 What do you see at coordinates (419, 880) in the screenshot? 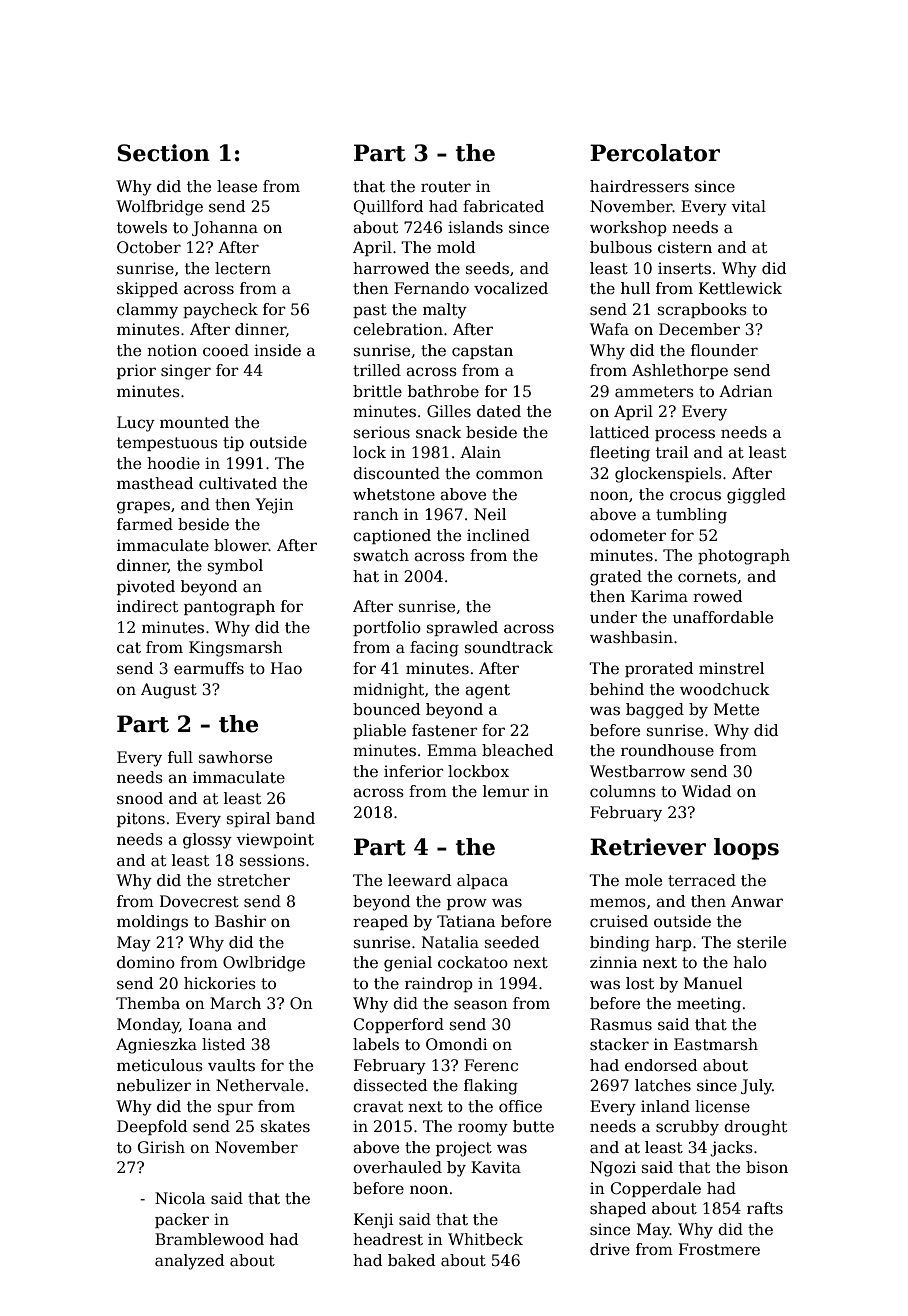
I see `leeward` at bounding box center [419, 880].
